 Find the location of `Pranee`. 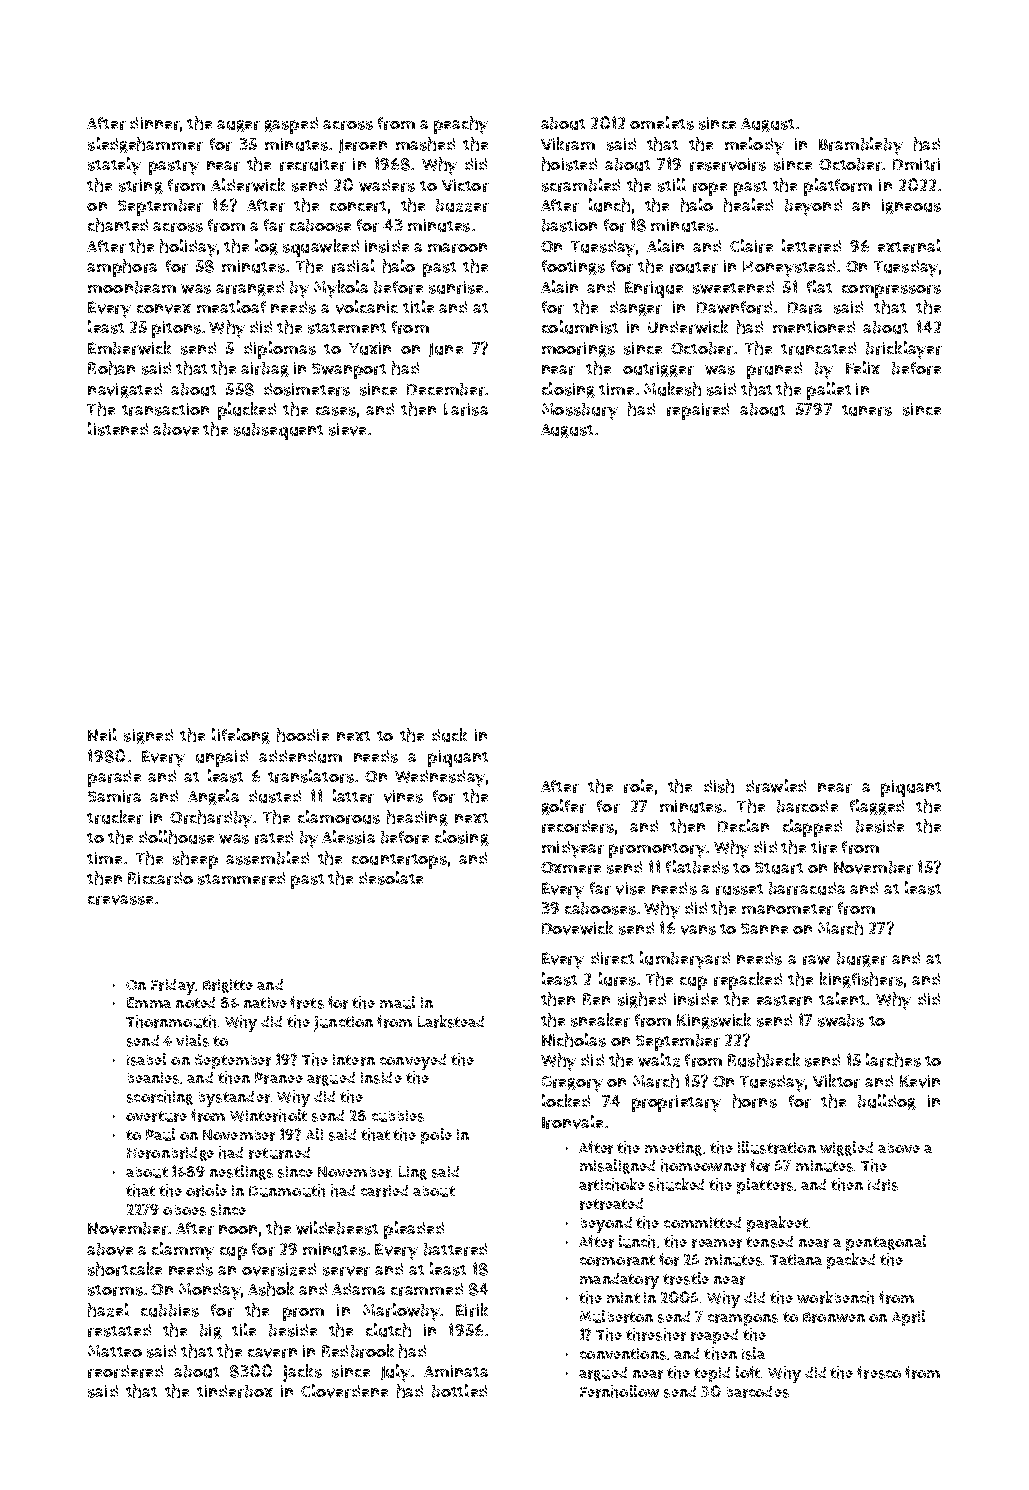

Pranee is located at coordinates (279, 1078).
